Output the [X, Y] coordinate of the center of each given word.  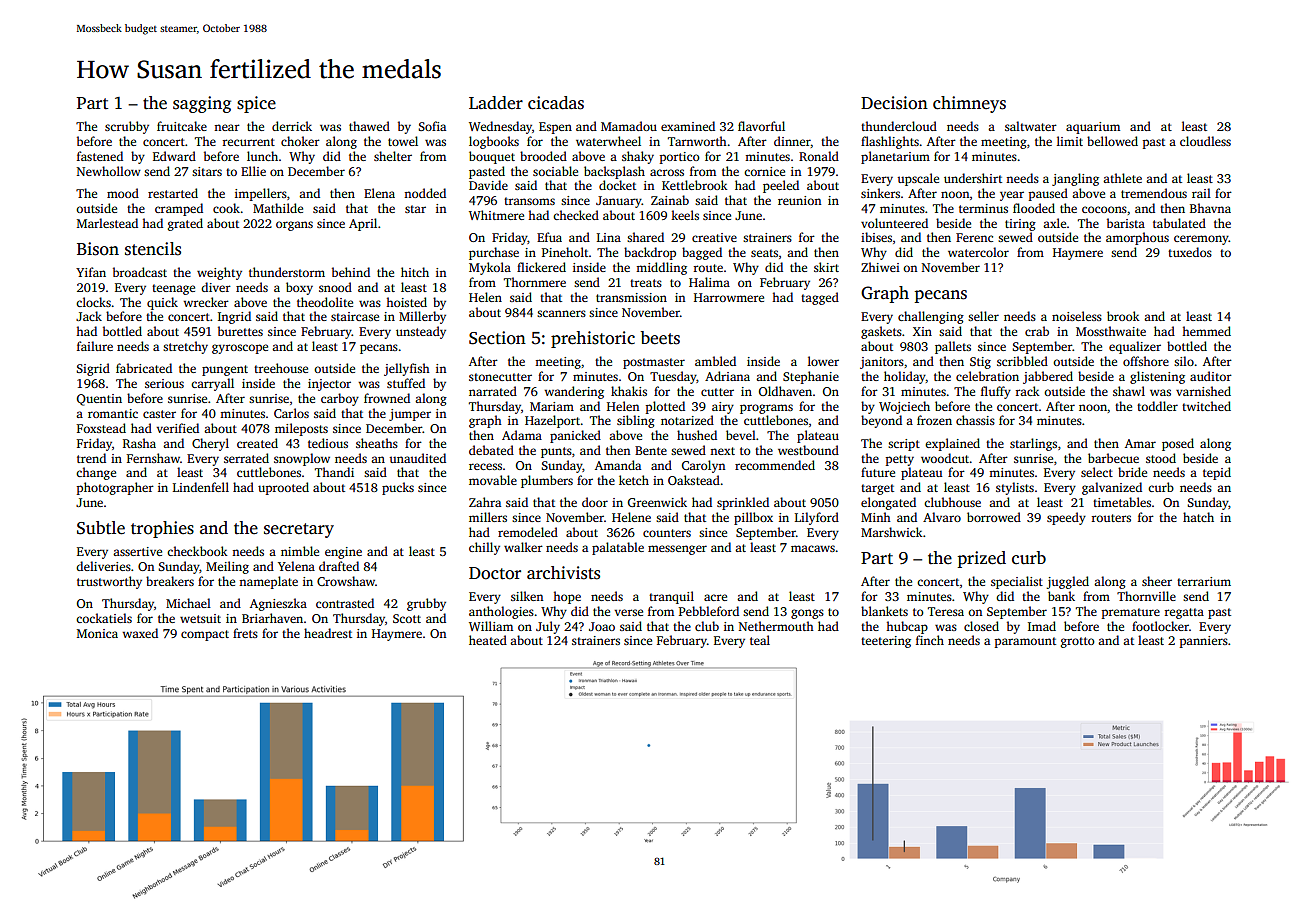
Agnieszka [278, 604]
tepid [1217, 473]
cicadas [556, 103]
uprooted [283, 488]
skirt [826, 267]
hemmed [1206, 331]
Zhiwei [880, 267]
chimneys [969, 104]
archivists [563, 573]
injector [329, 385]
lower [823, 361]
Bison [98, 249]
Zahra [485, 502]
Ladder [496, 103]
